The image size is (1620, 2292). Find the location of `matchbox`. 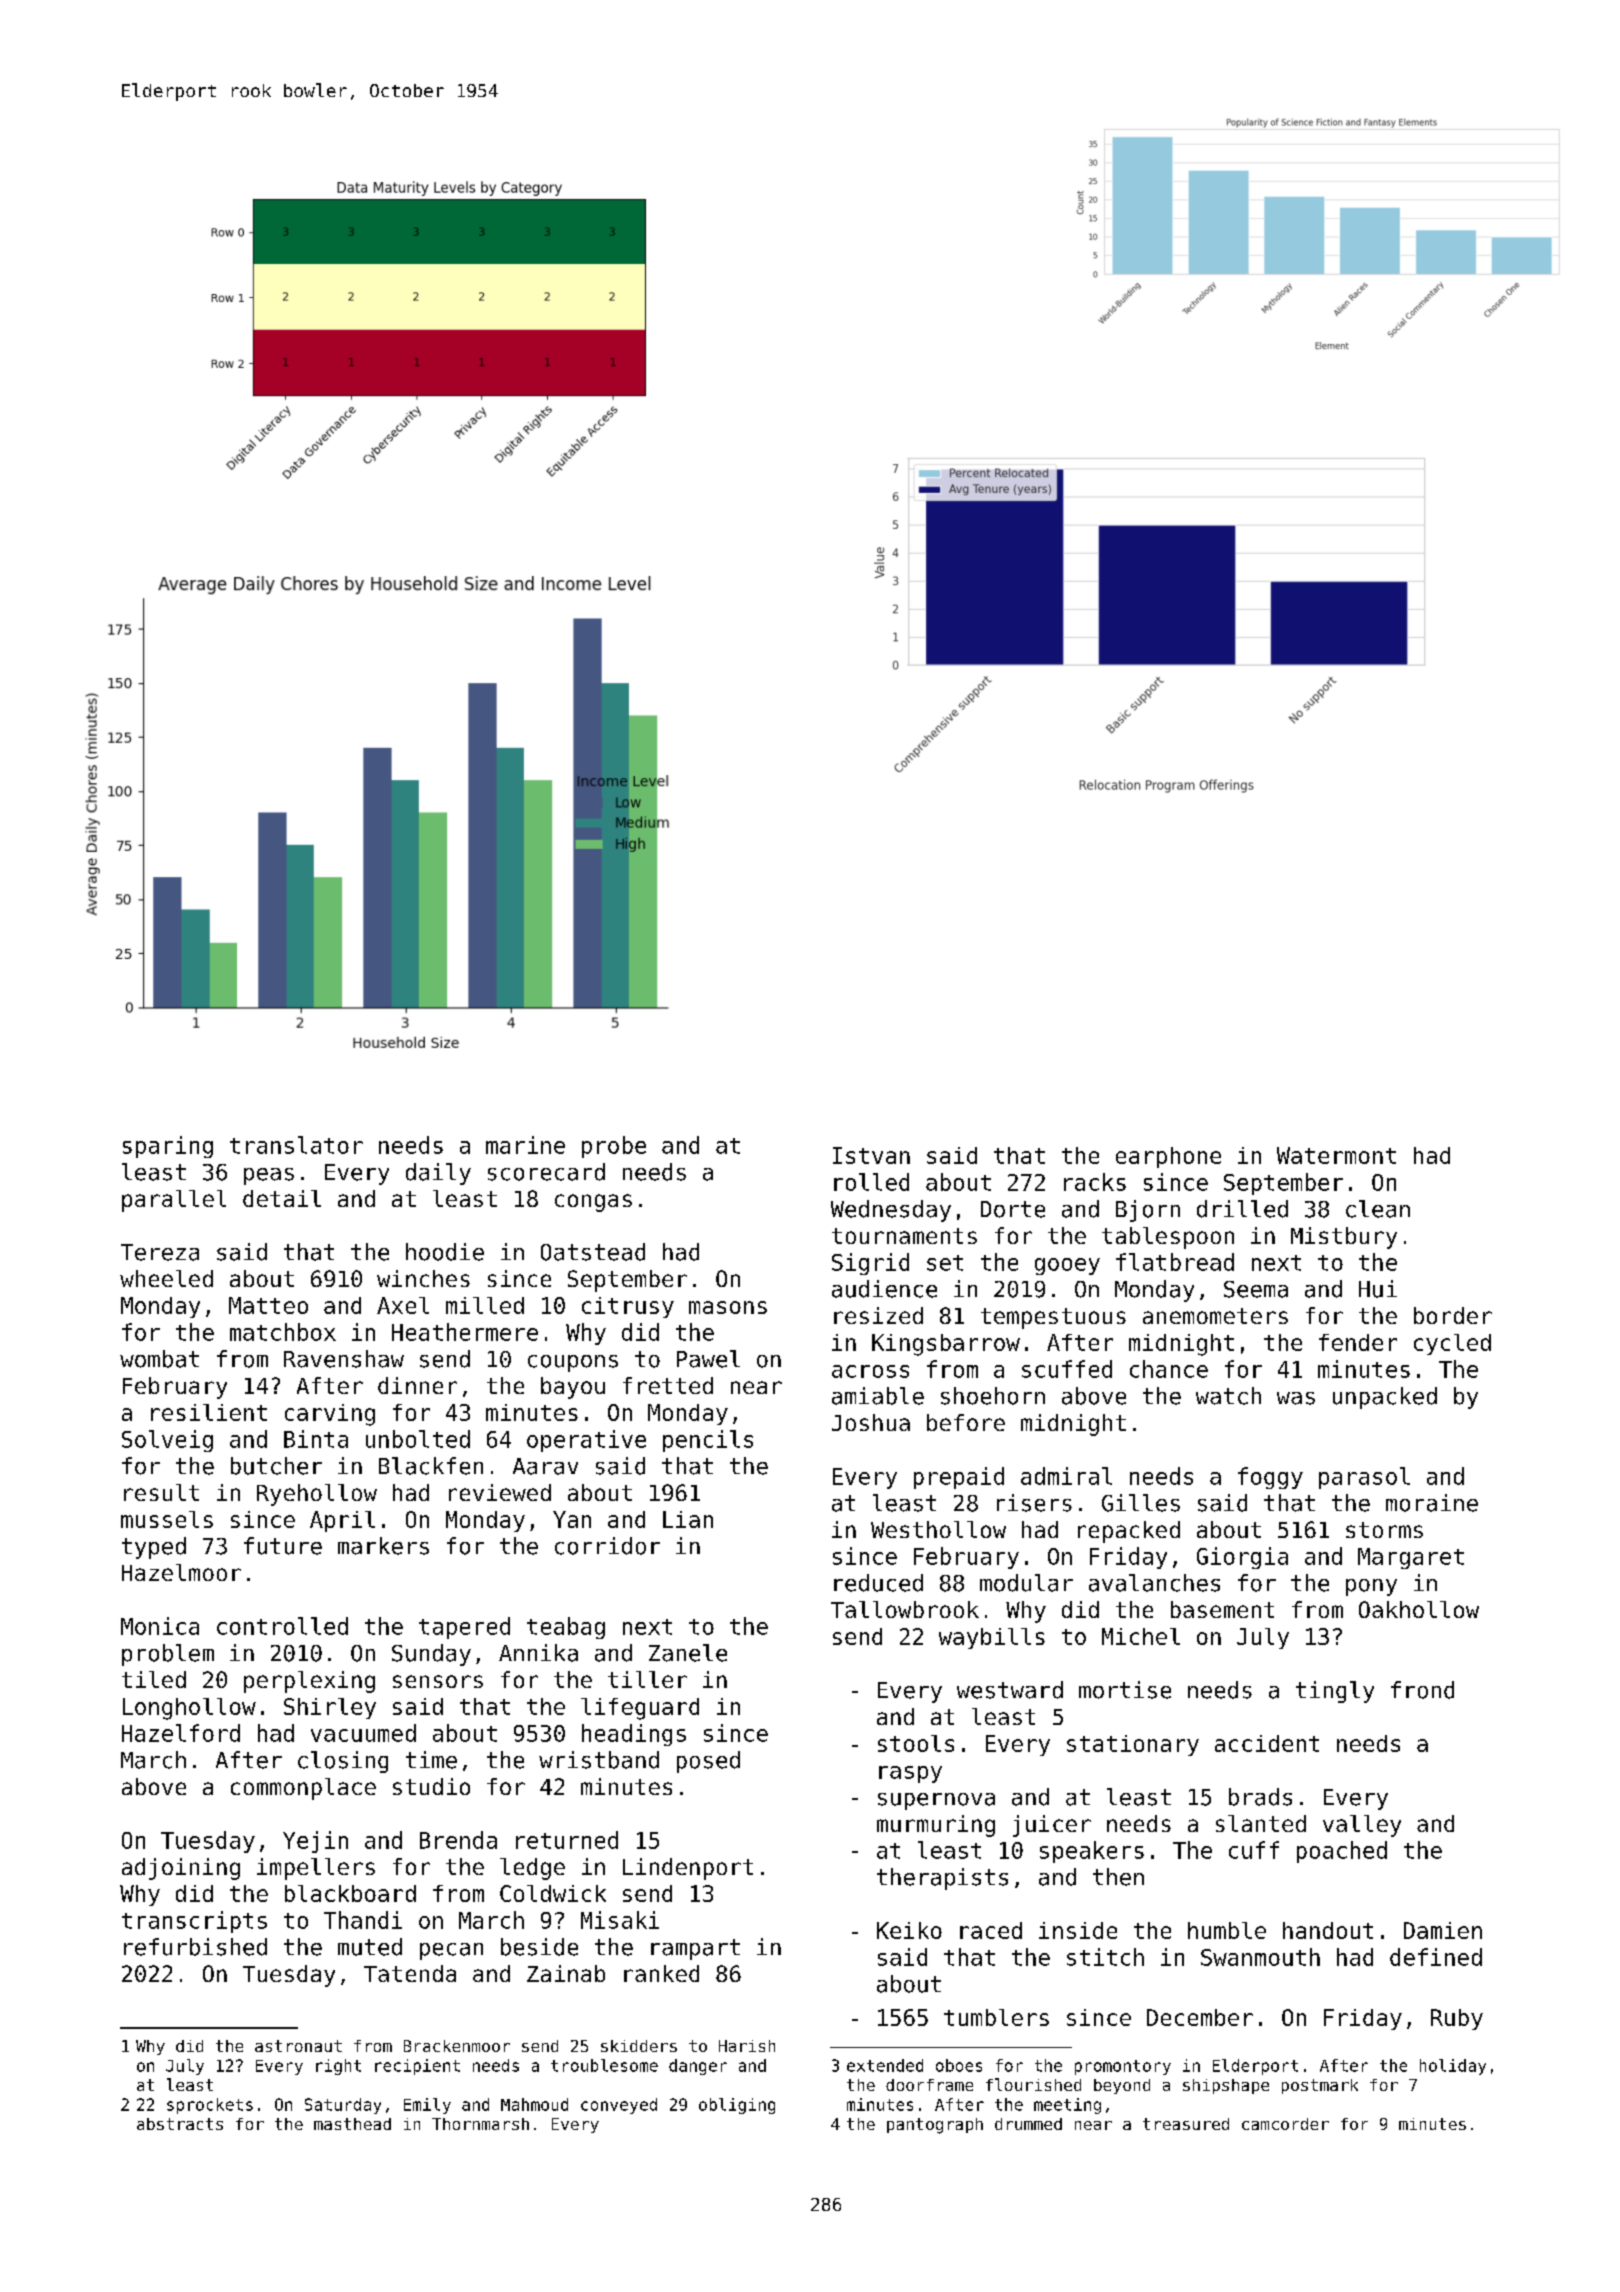

matchbox is located at coordinates (283, 1332).
